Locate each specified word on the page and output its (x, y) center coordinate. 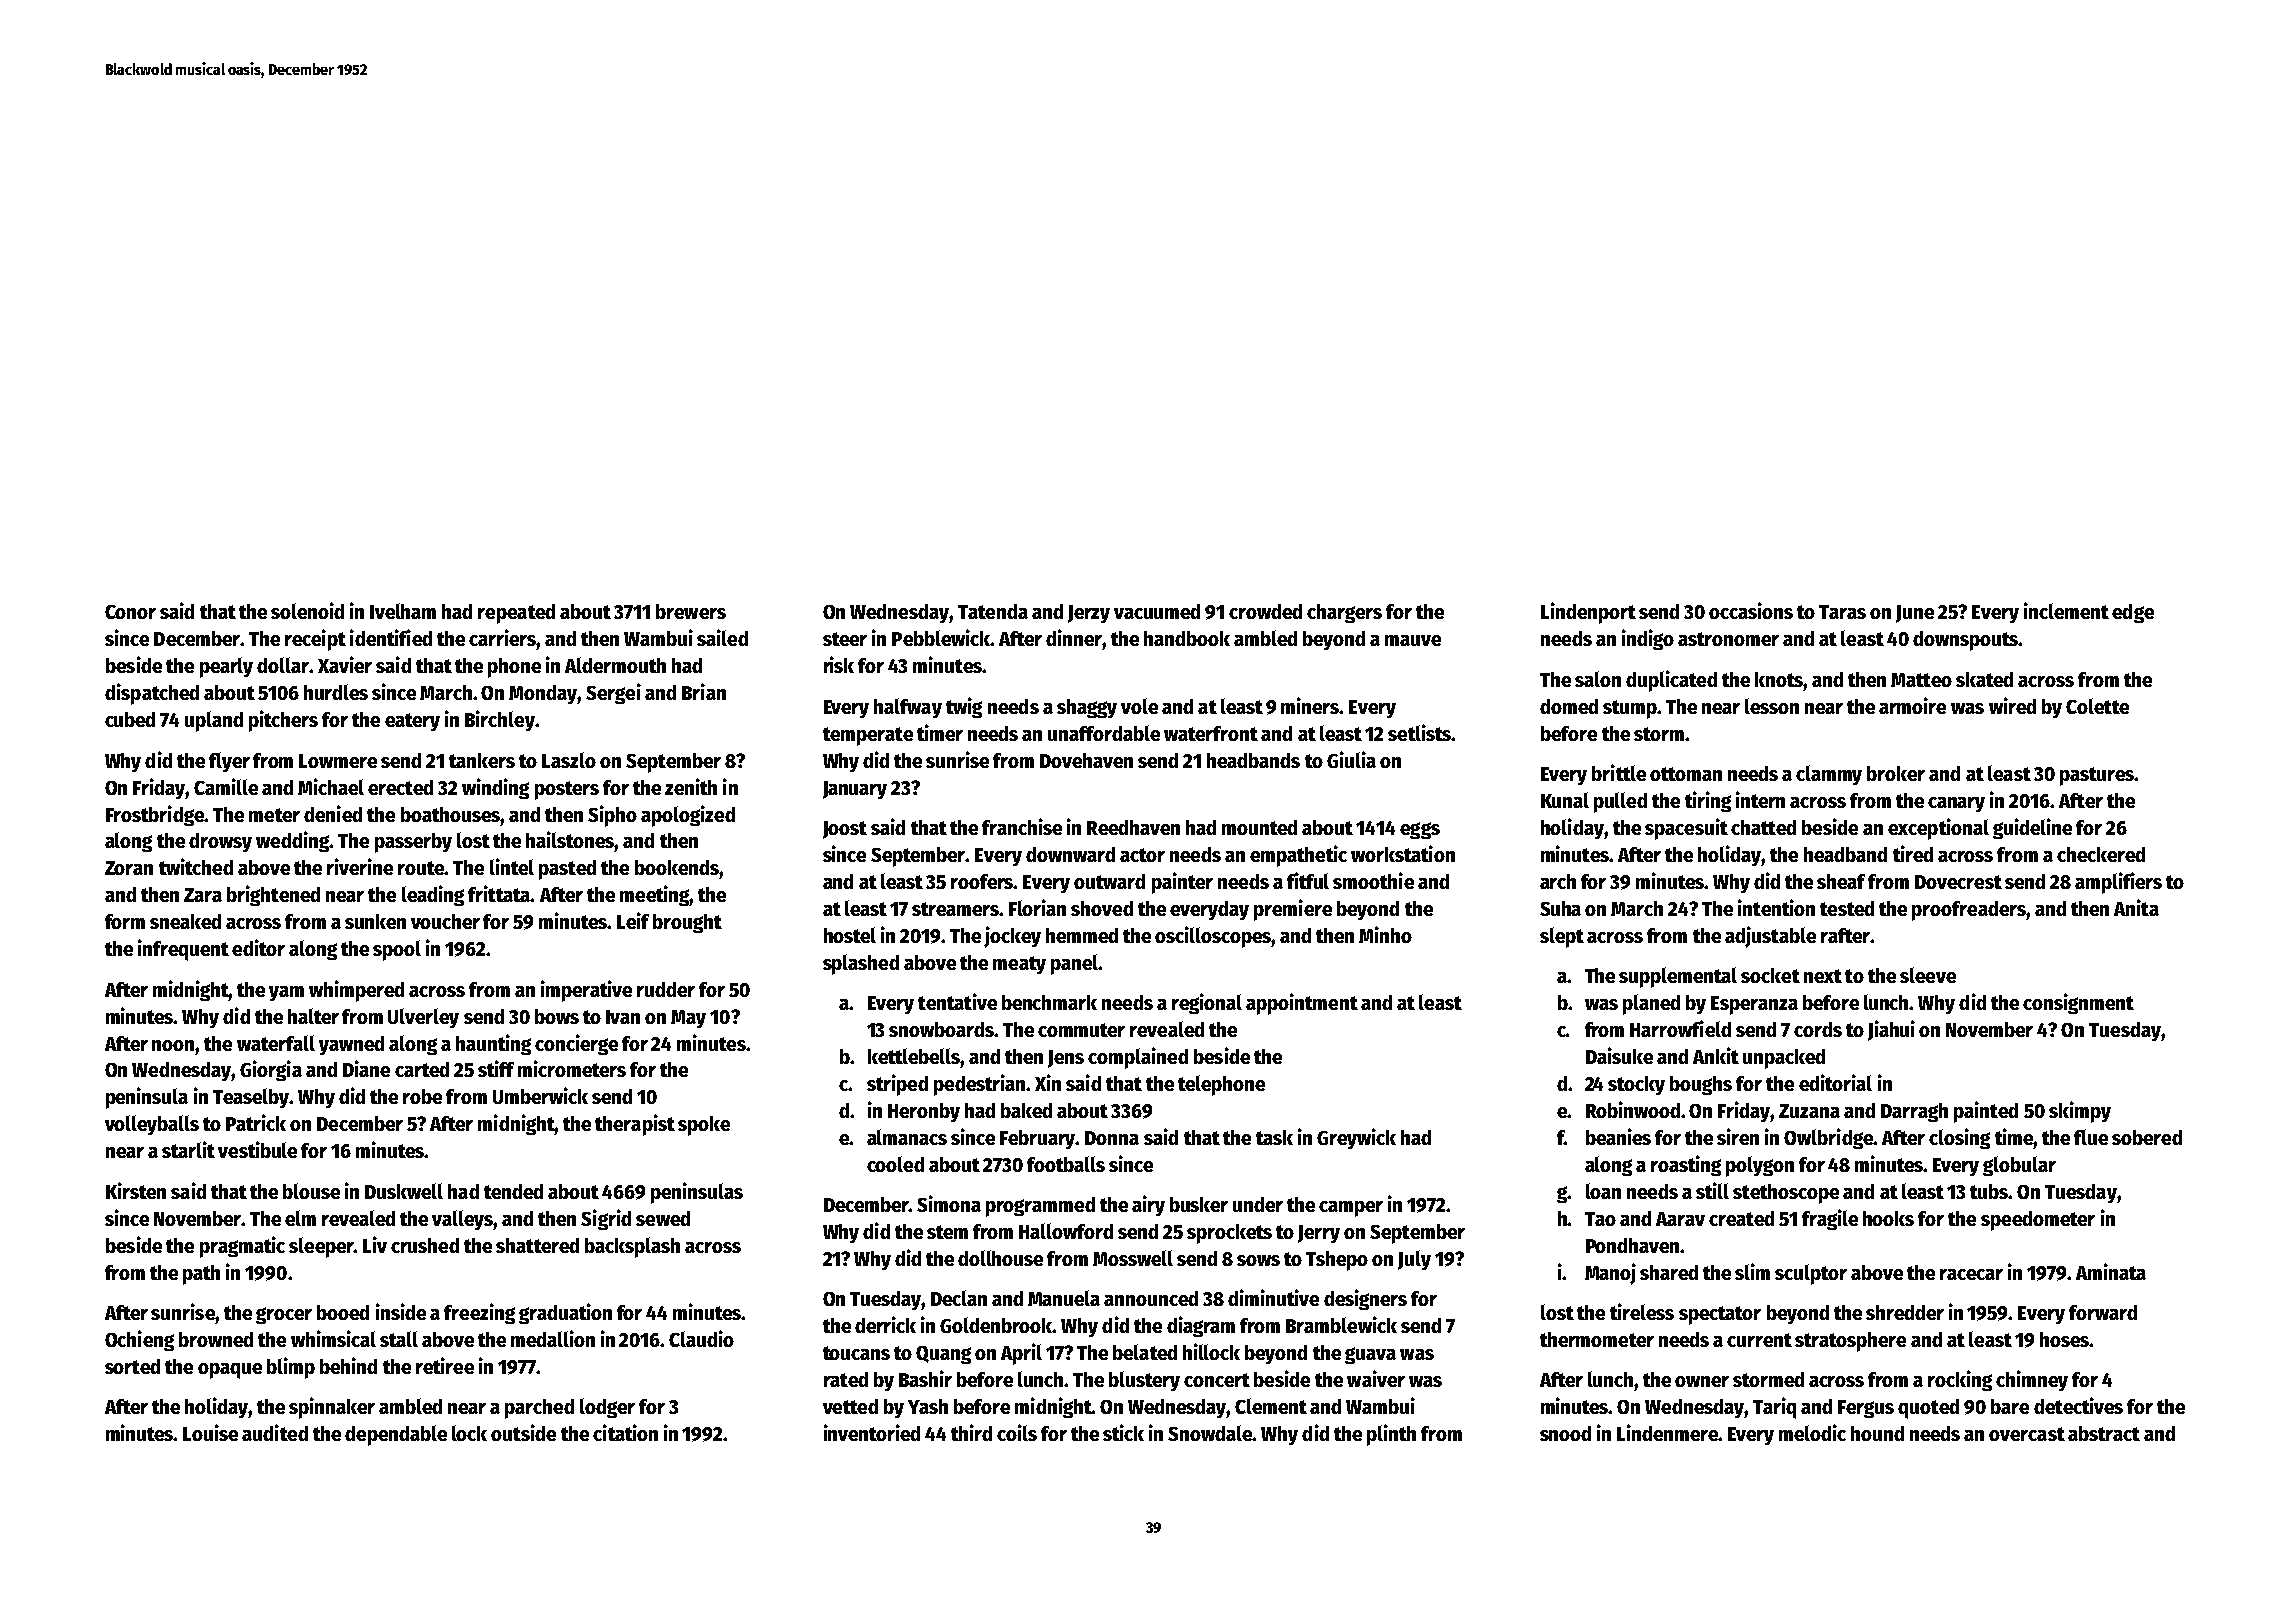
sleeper (322, 1247)
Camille (226, 786)
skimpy (2080, 1112)
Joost (845, 830)
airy (1148, 1205)
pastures (2097, 776)
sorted (132, 1366)
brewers (691, 611)
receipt (315, 640)
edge (2133, 613)
